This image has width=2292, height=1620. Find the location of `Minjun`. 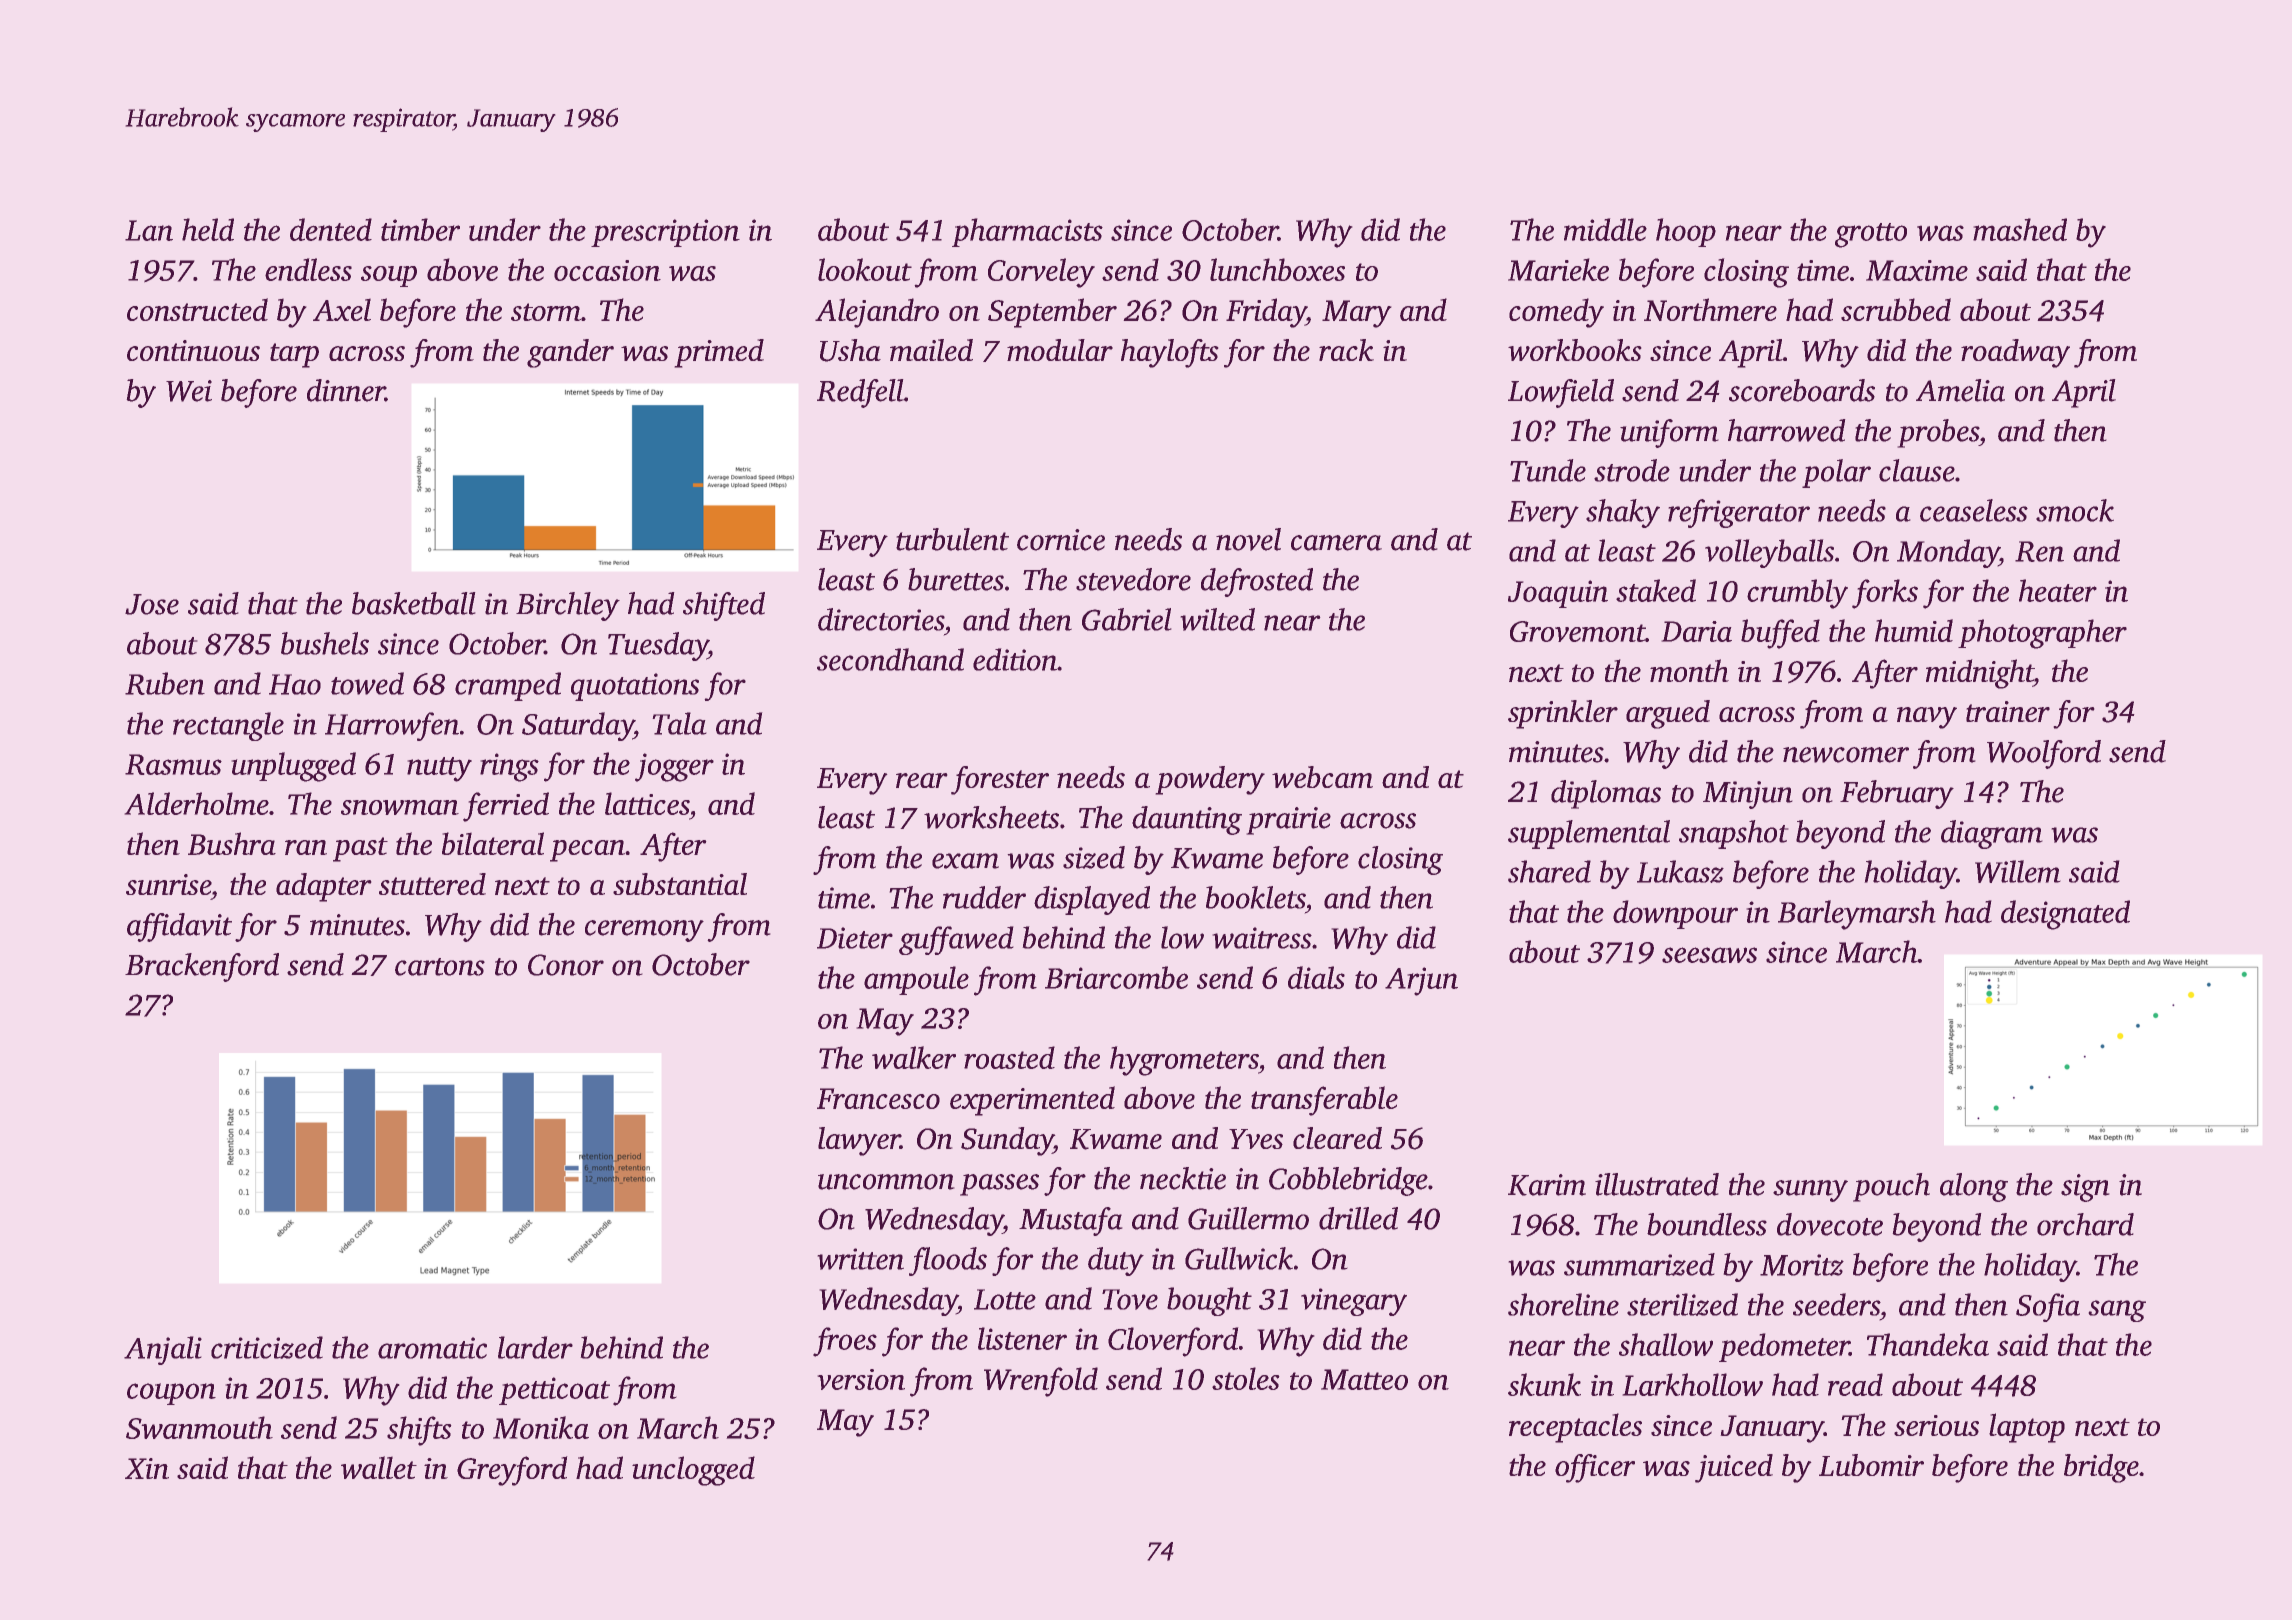

Minjun is located at coordinates (1747, 795).
